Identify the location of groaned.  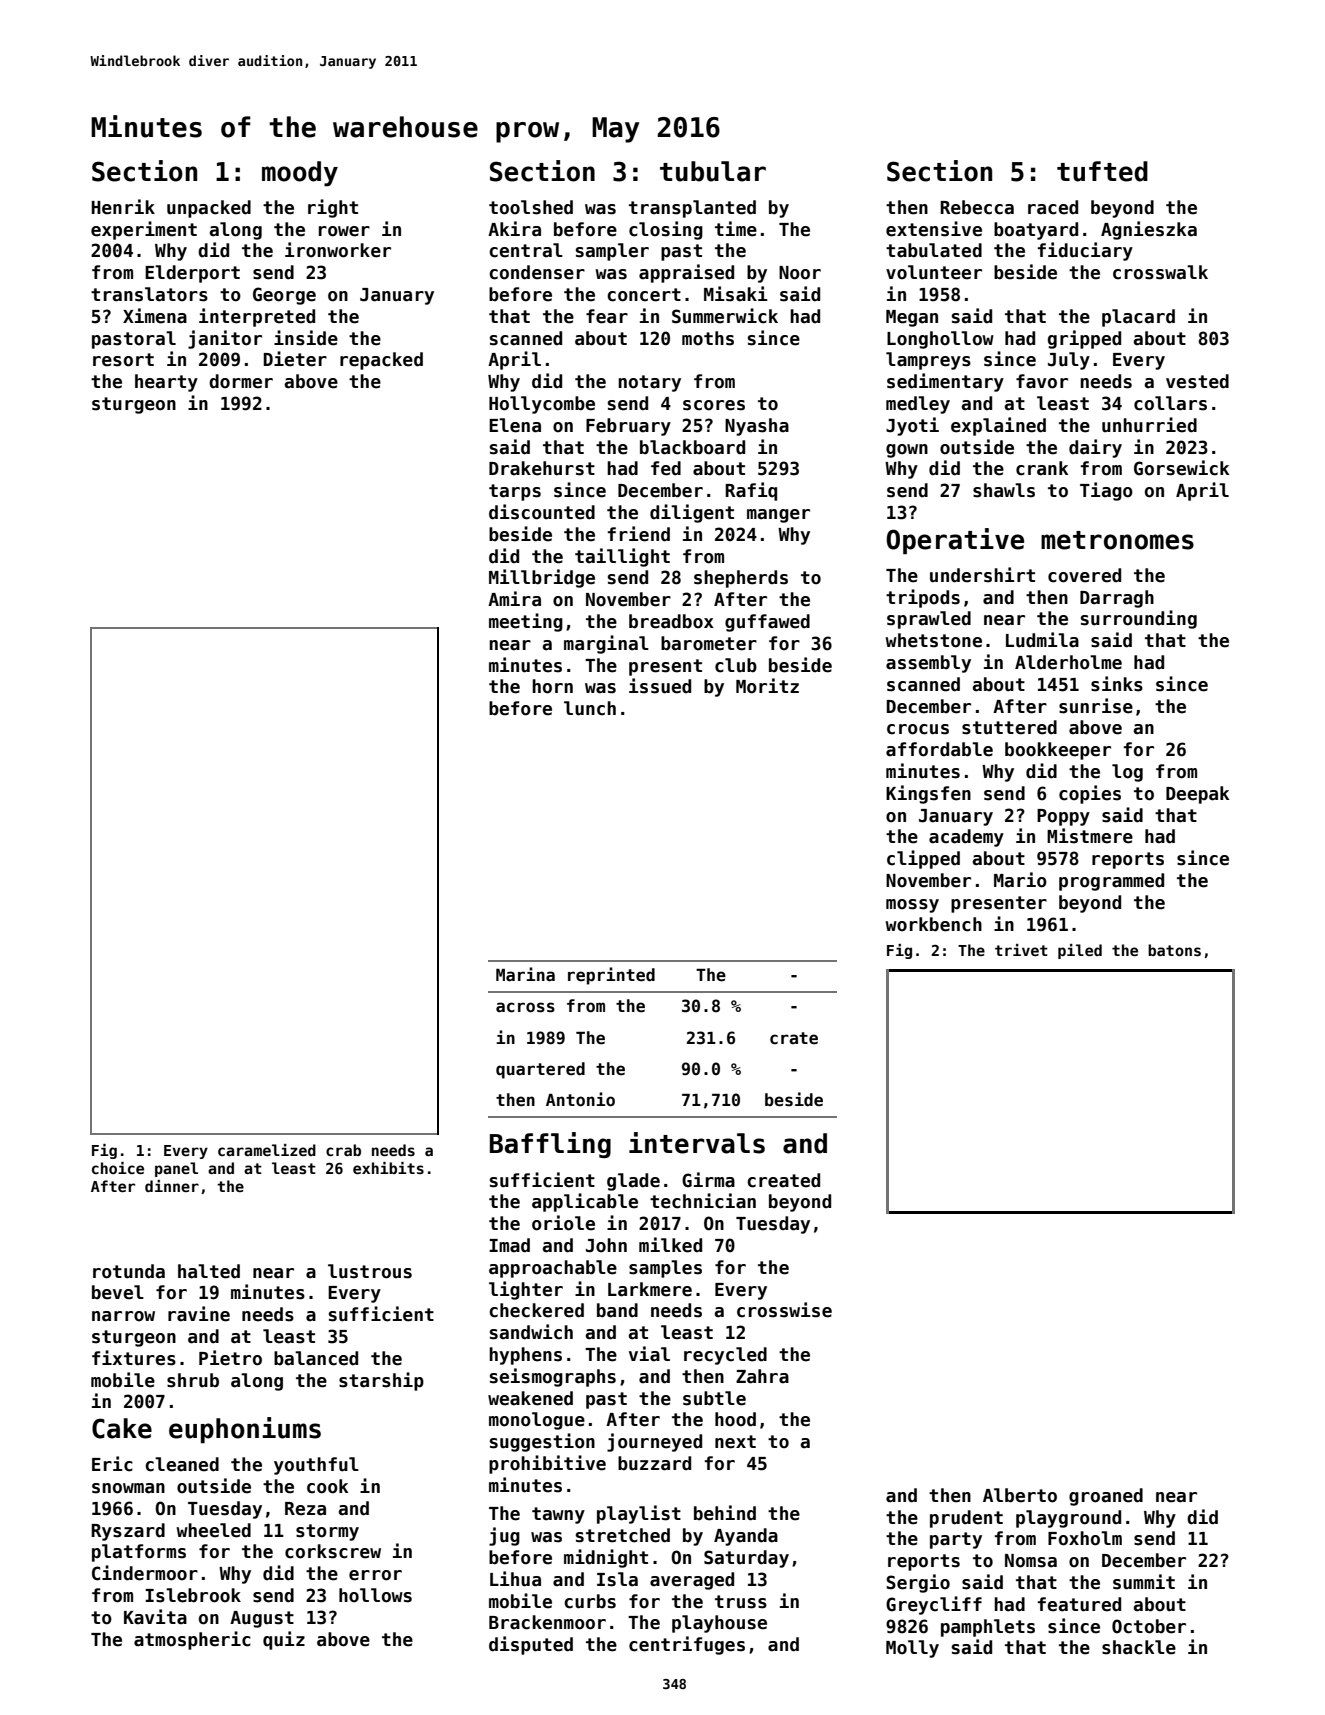
(1106, 1497).
